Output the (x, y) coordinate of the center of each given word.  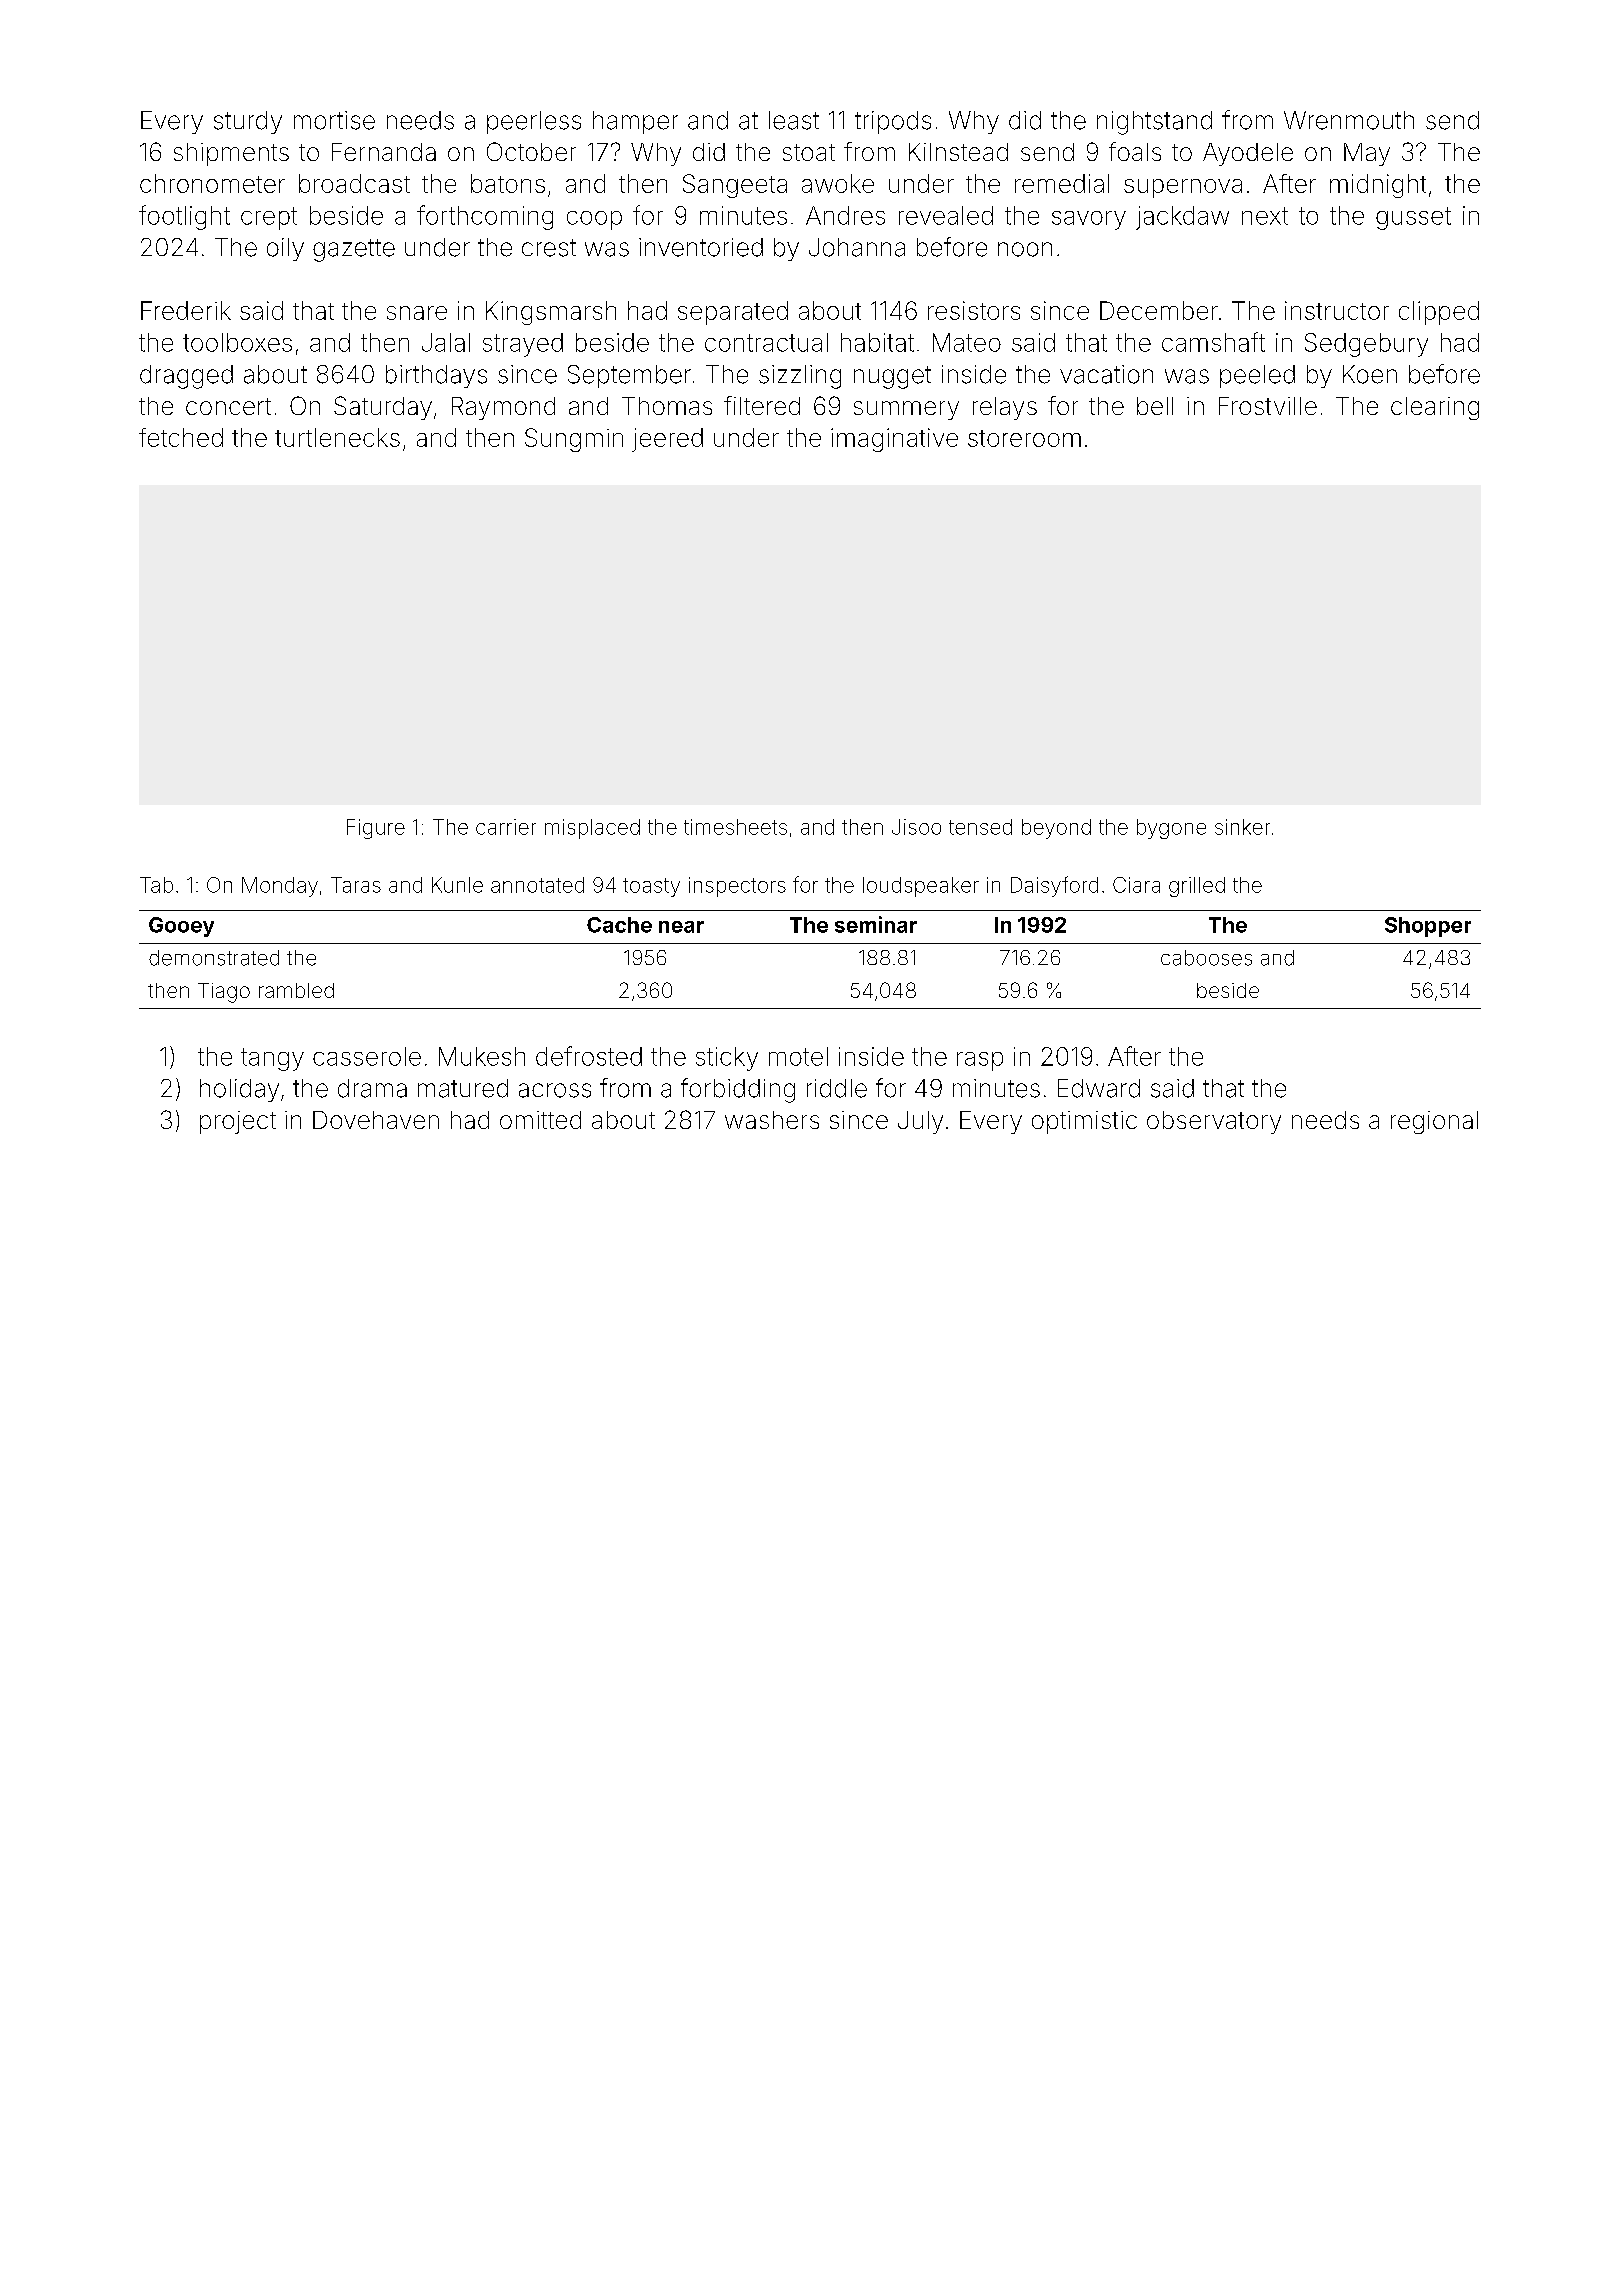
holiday (239, 1090)
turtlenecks (337, 437)
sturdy (248, 122)
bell (1155, 406)
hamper (635, 122)
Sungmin (574, 440)
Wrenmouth (1349, 120)
